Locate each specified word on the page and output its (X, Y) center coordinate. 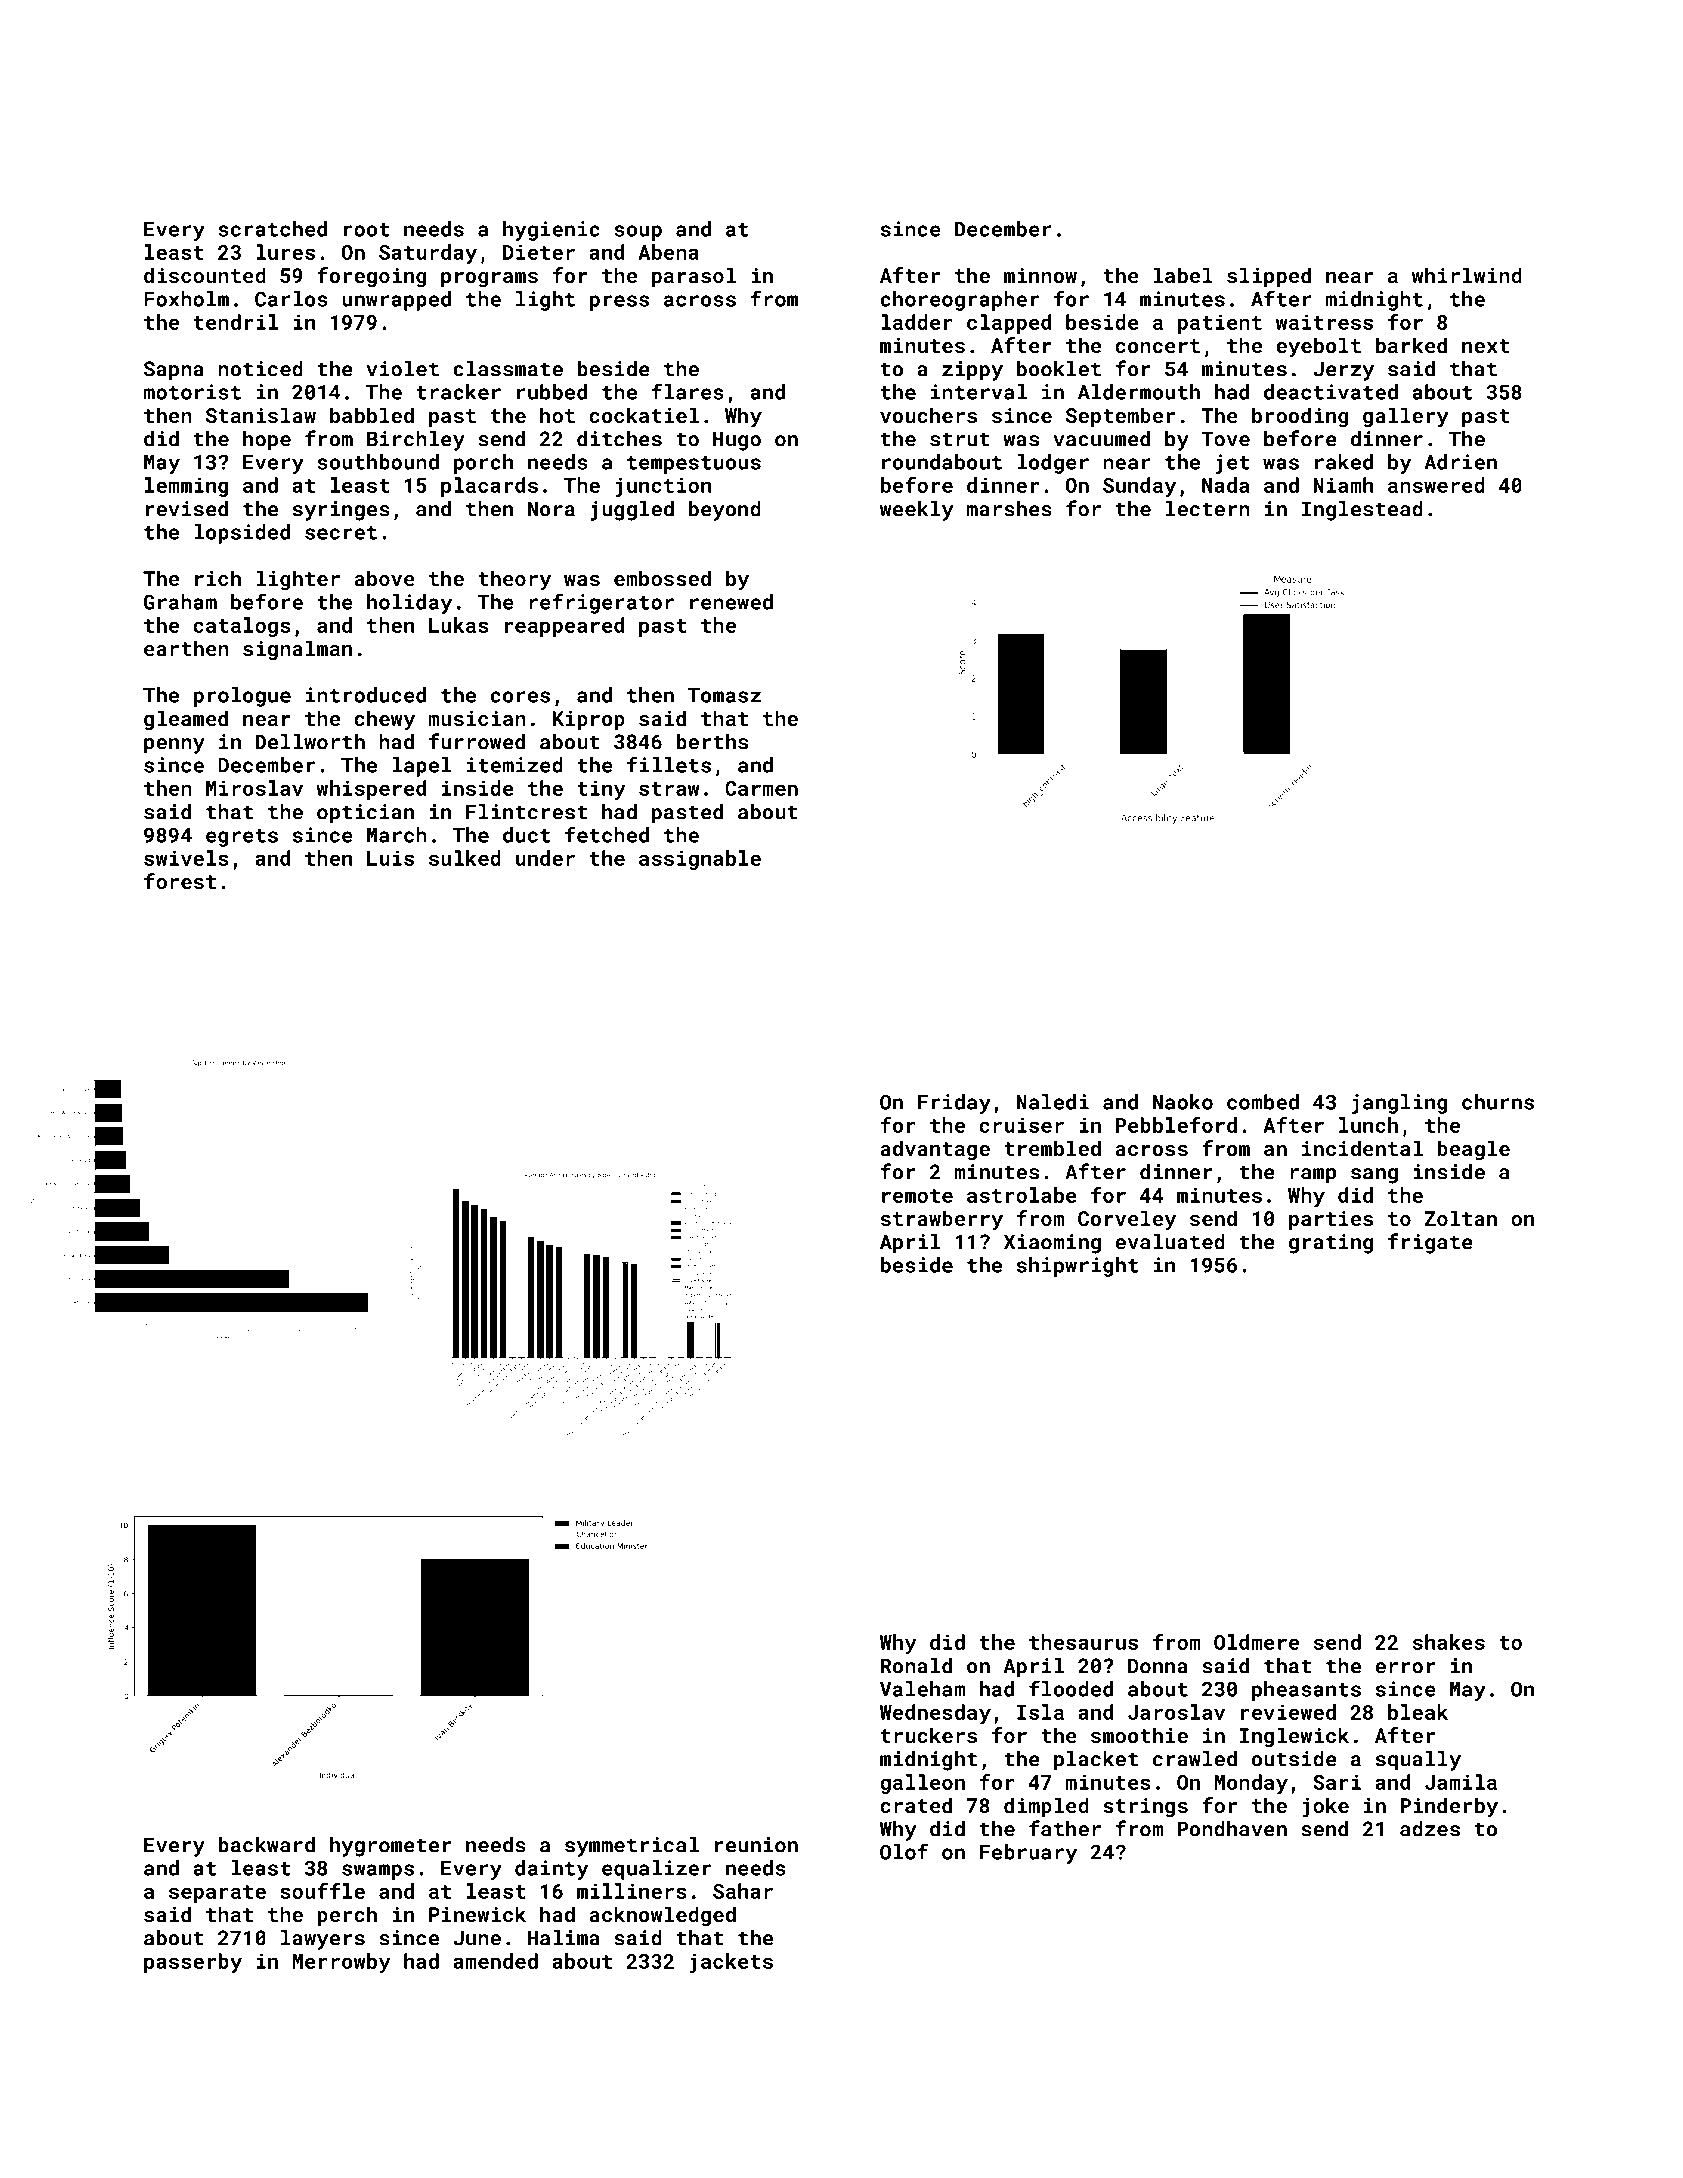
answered (1436, 485)
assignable (700, 860)
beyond (725, 511)
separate (217, 1894)
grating (1331, 1244)
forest (180, 881)
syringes (341, 511)
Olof (904, 1851)
